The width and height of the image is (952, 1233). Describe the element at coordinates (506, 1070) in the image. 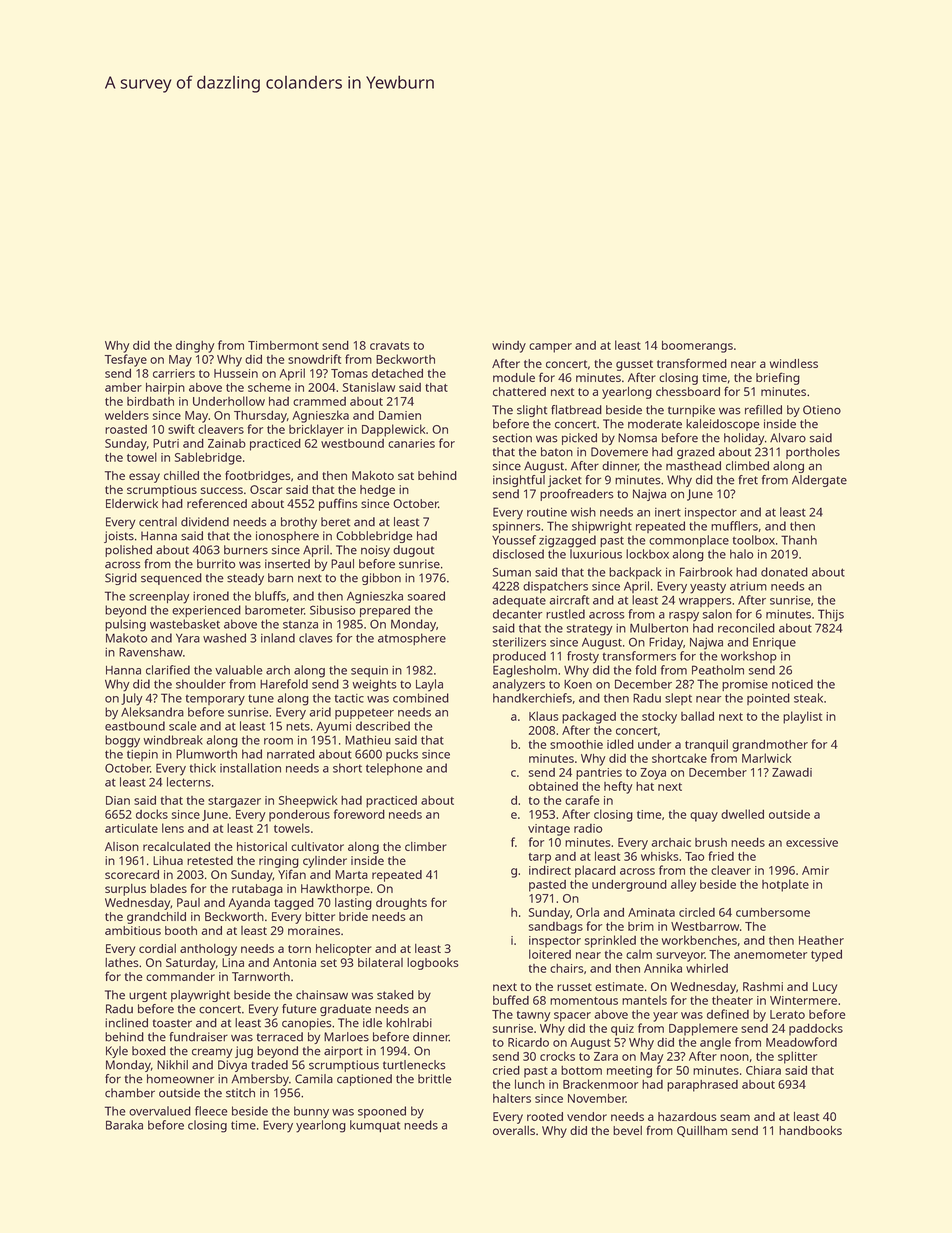

I see `cried` at that location.
